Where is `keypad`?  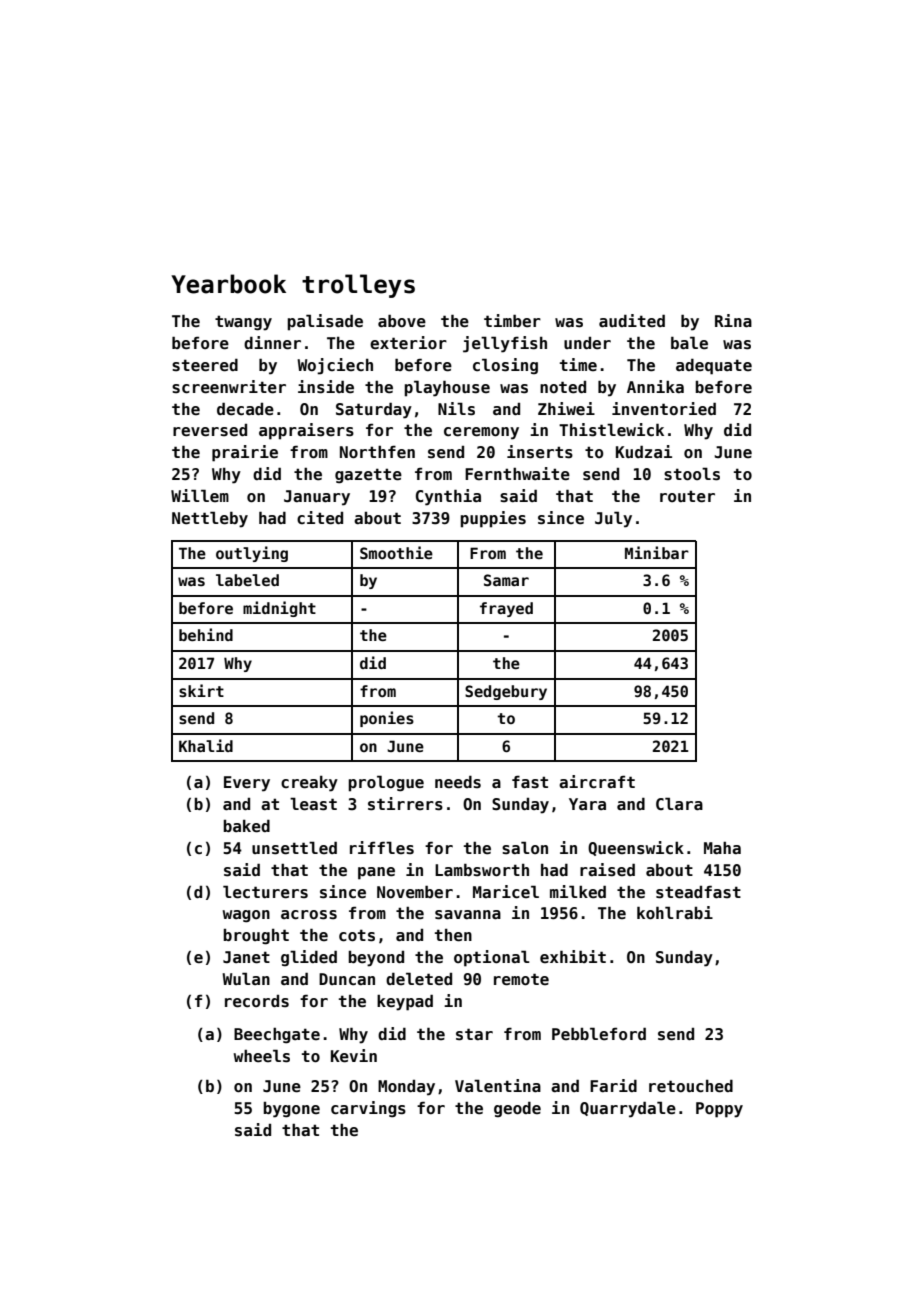
keypad is located at coordinates (405, 1002).
